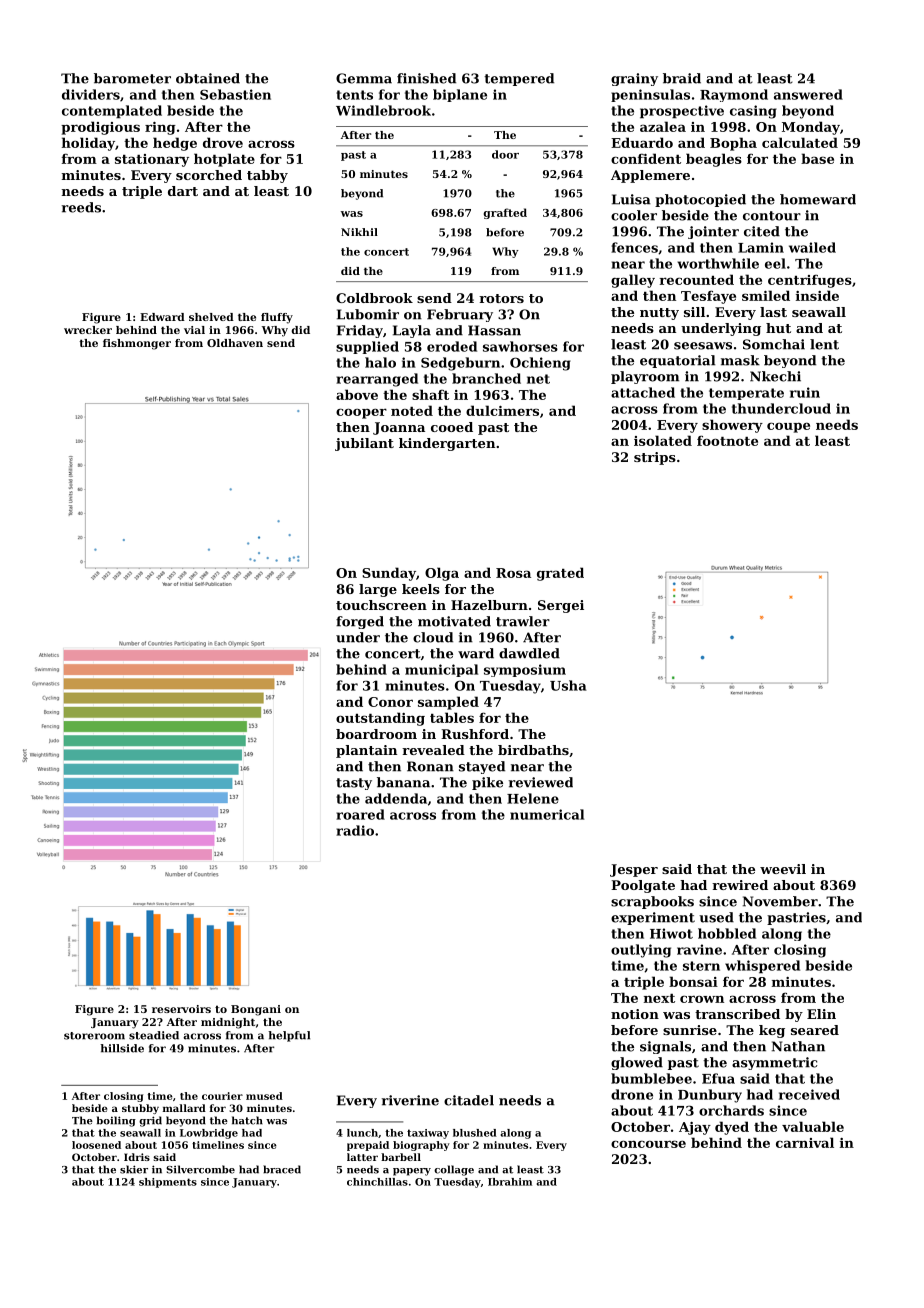 The width and height of the screenshot is (924, 1308). What do you see at coordinates (808, 94) in the screenshot?
I see `answered` at bounding box center [808, 94].
